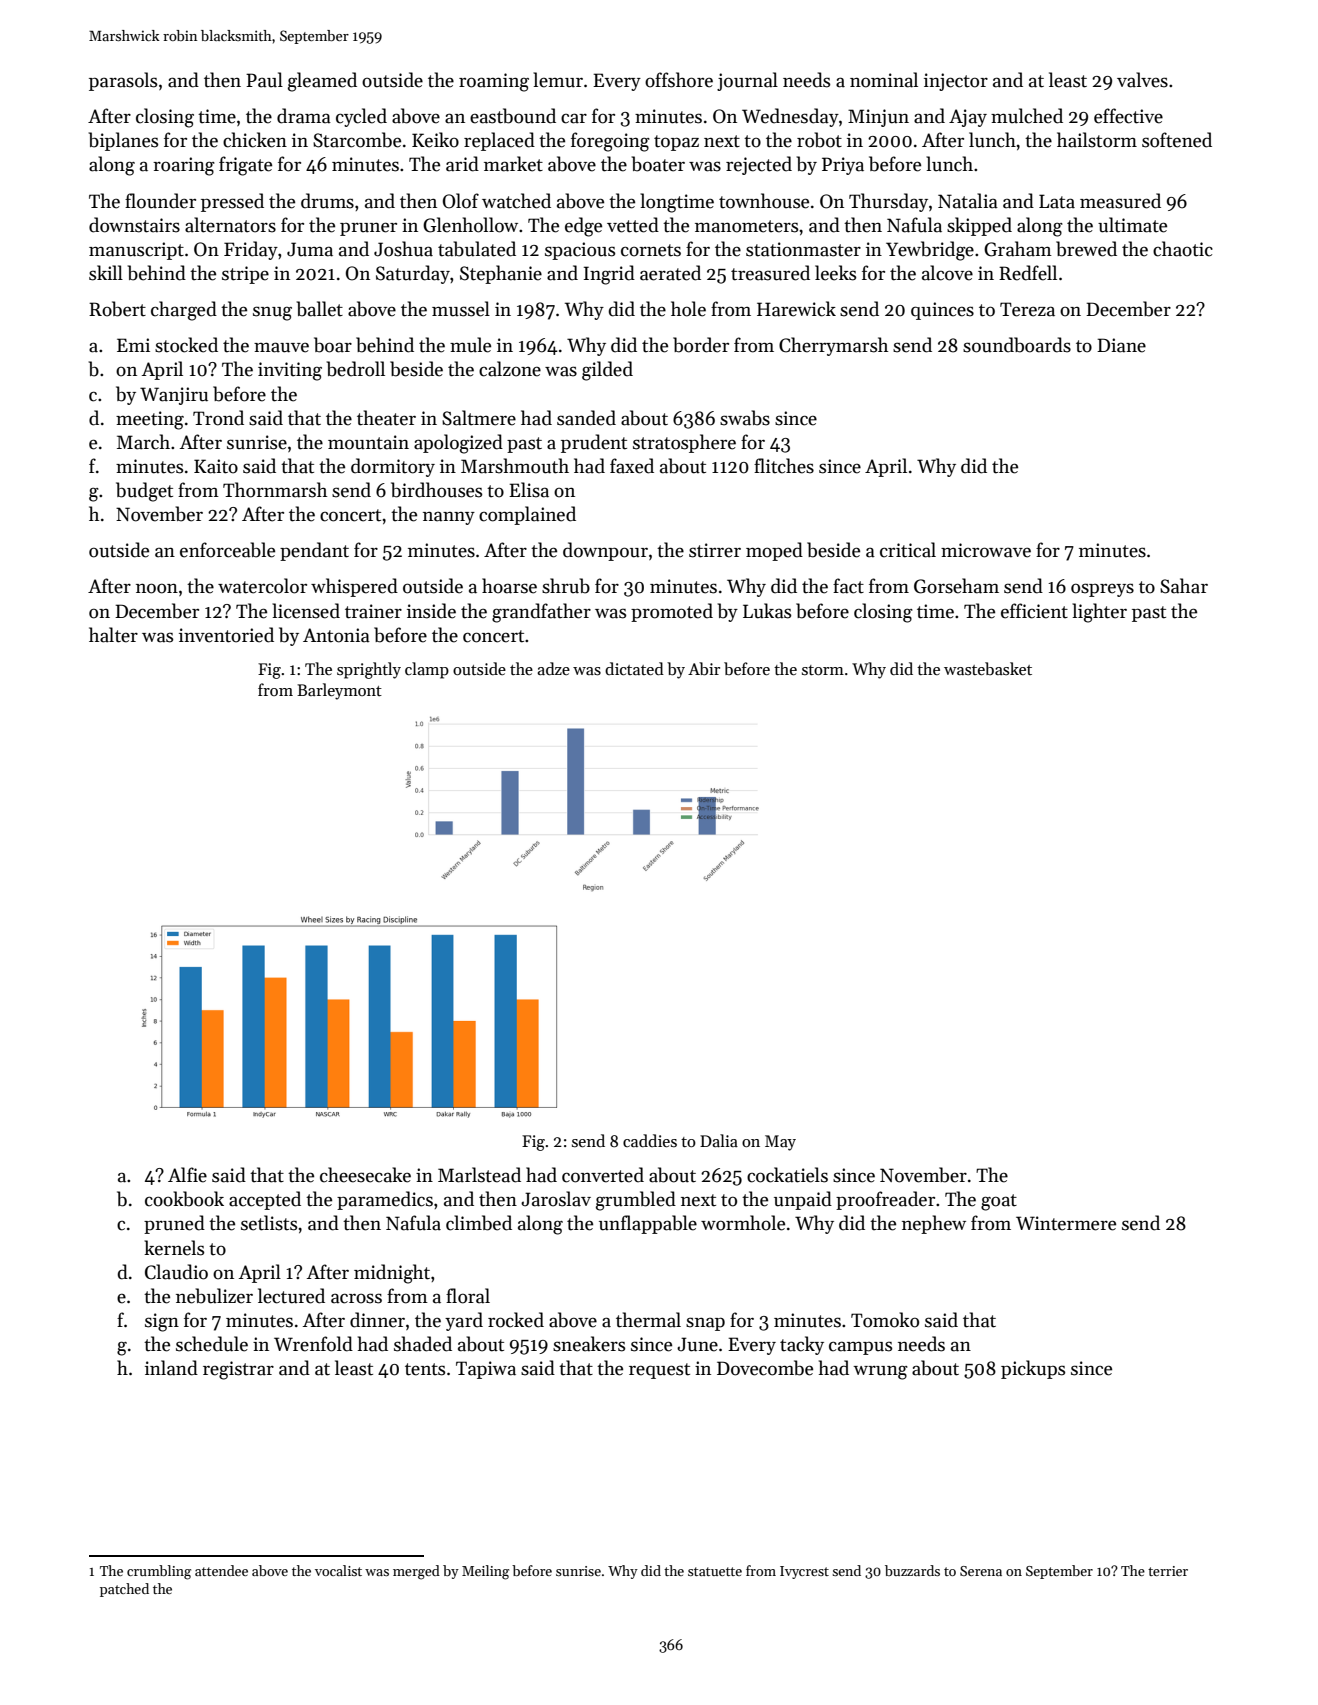 This screenshot has height=1705, width=1318. What do you see at coordinates (322, 82) in the screenshot?
I see `gleamed` at bounding box center [322, 82].
